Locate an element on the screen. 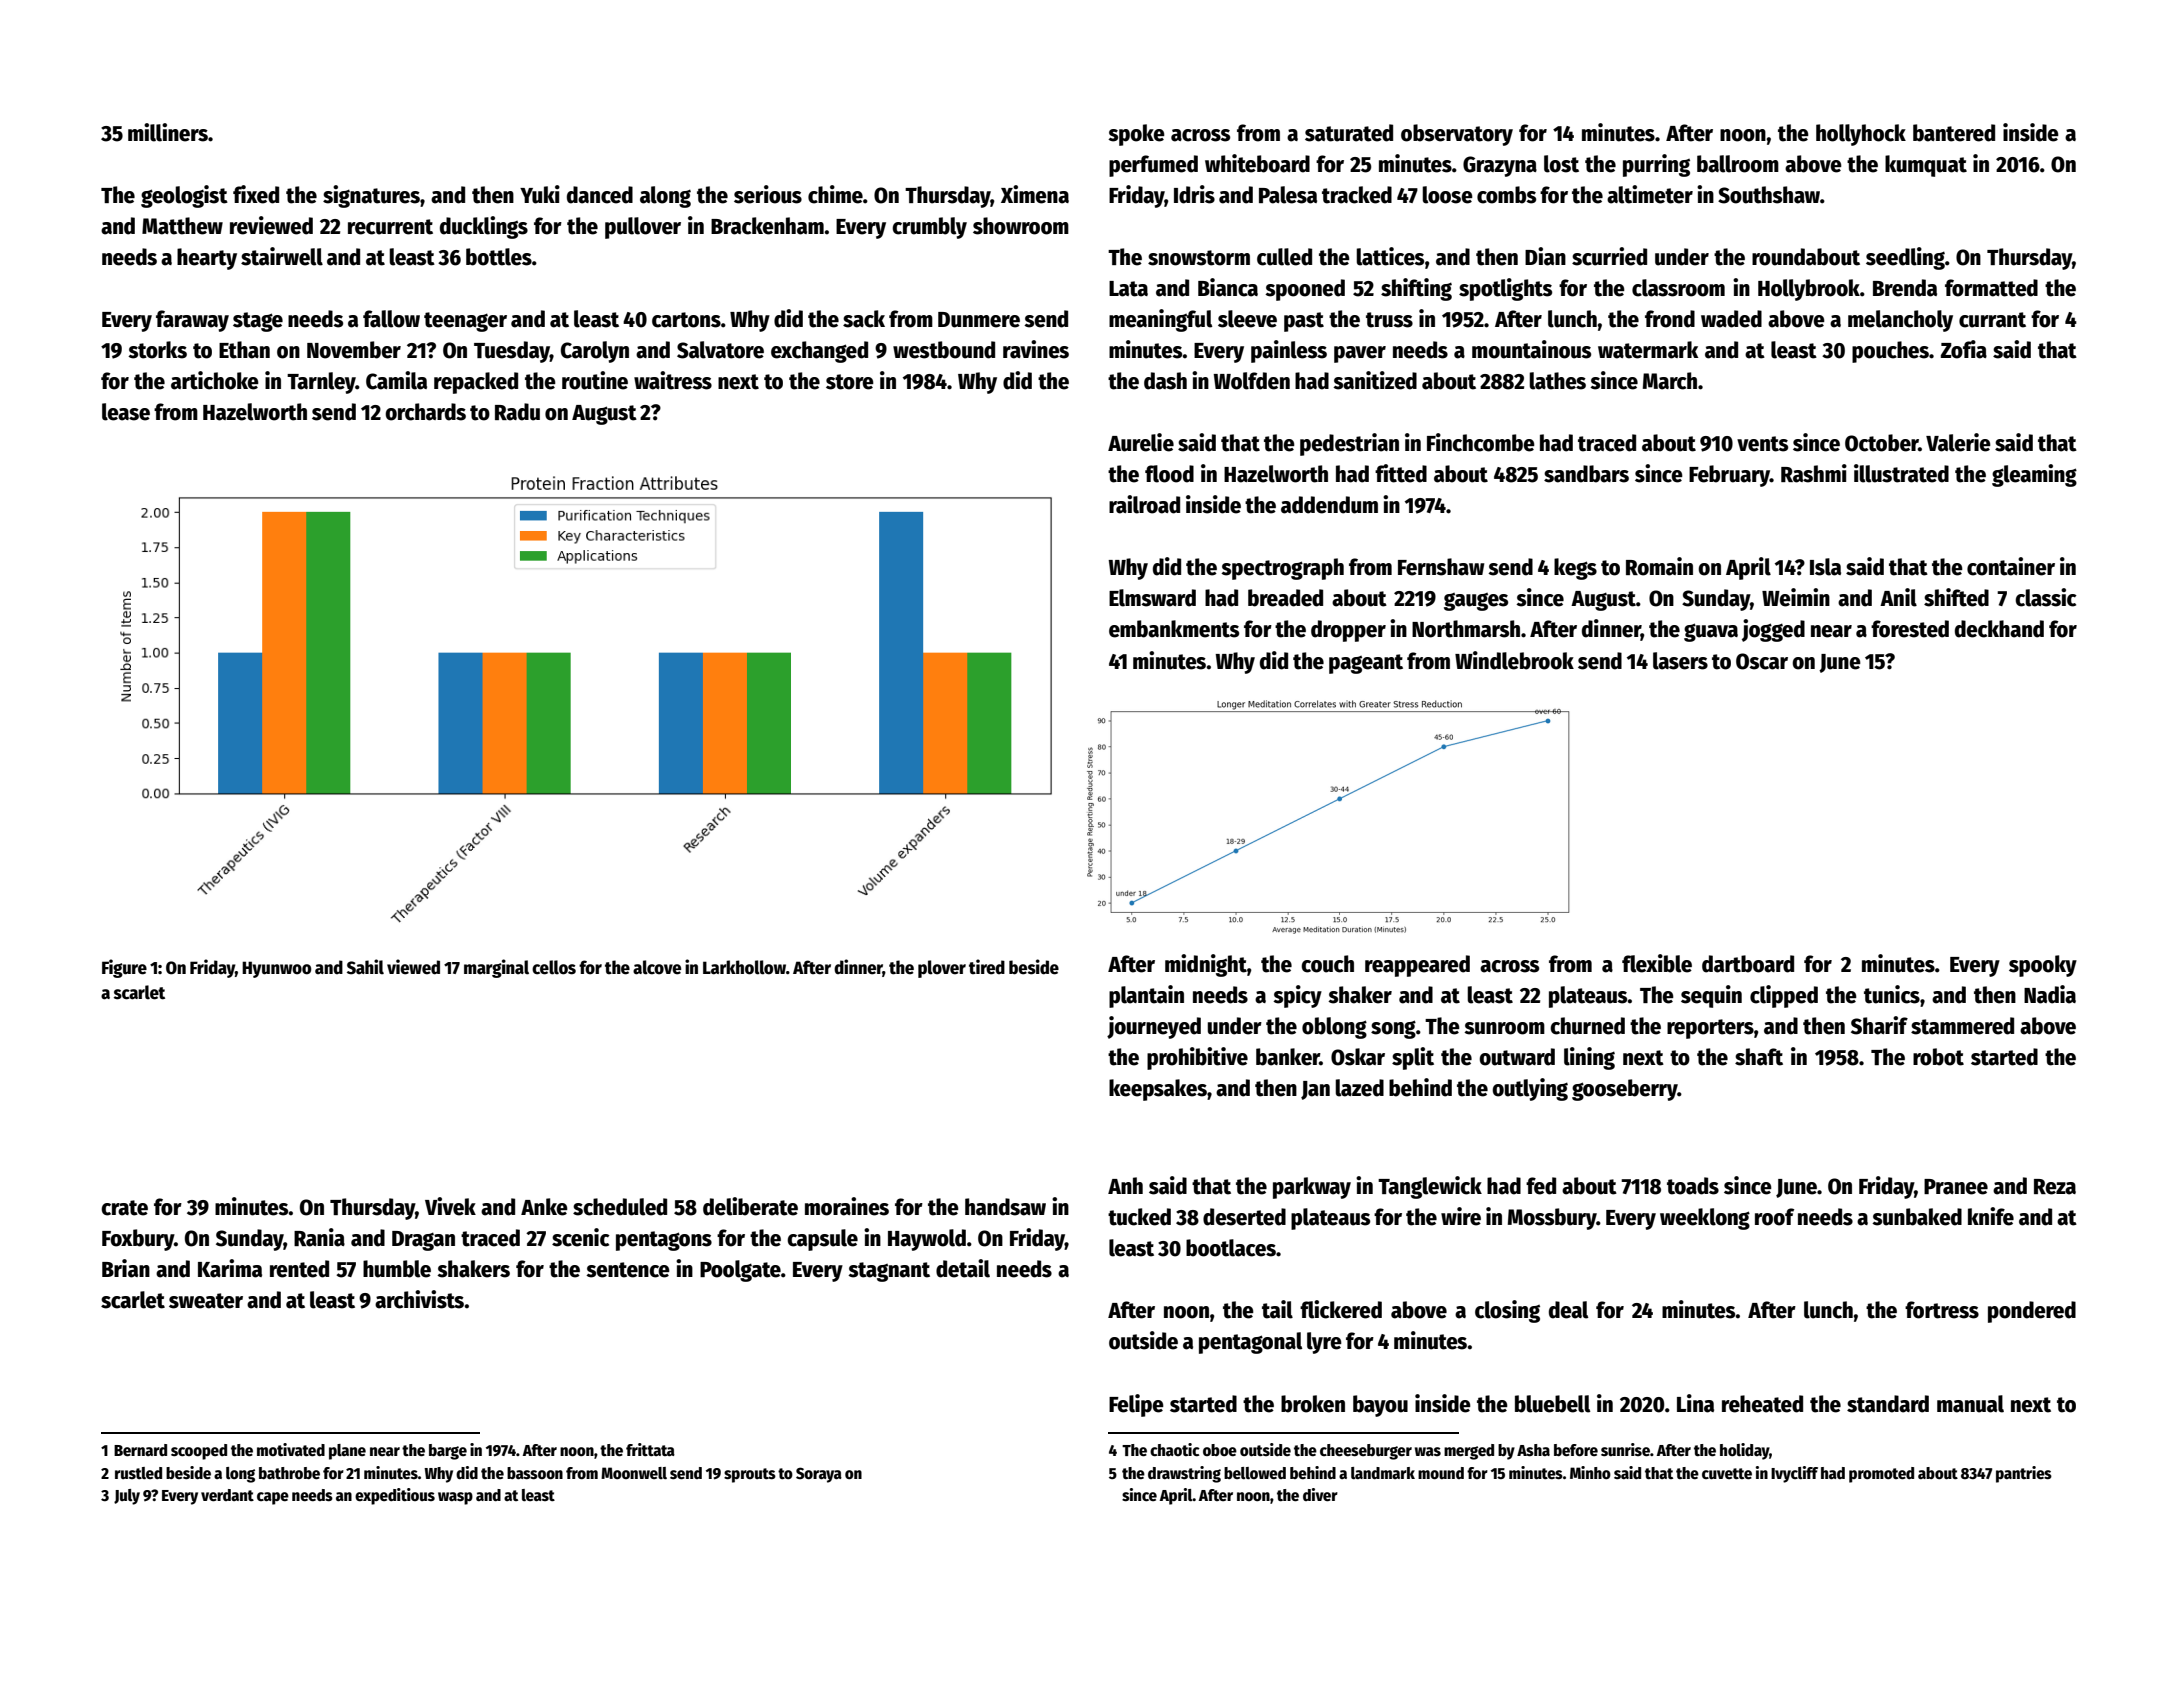 The height and width of the screenshot is (1683, 2178). stage is located at coordinates (258, 322).
